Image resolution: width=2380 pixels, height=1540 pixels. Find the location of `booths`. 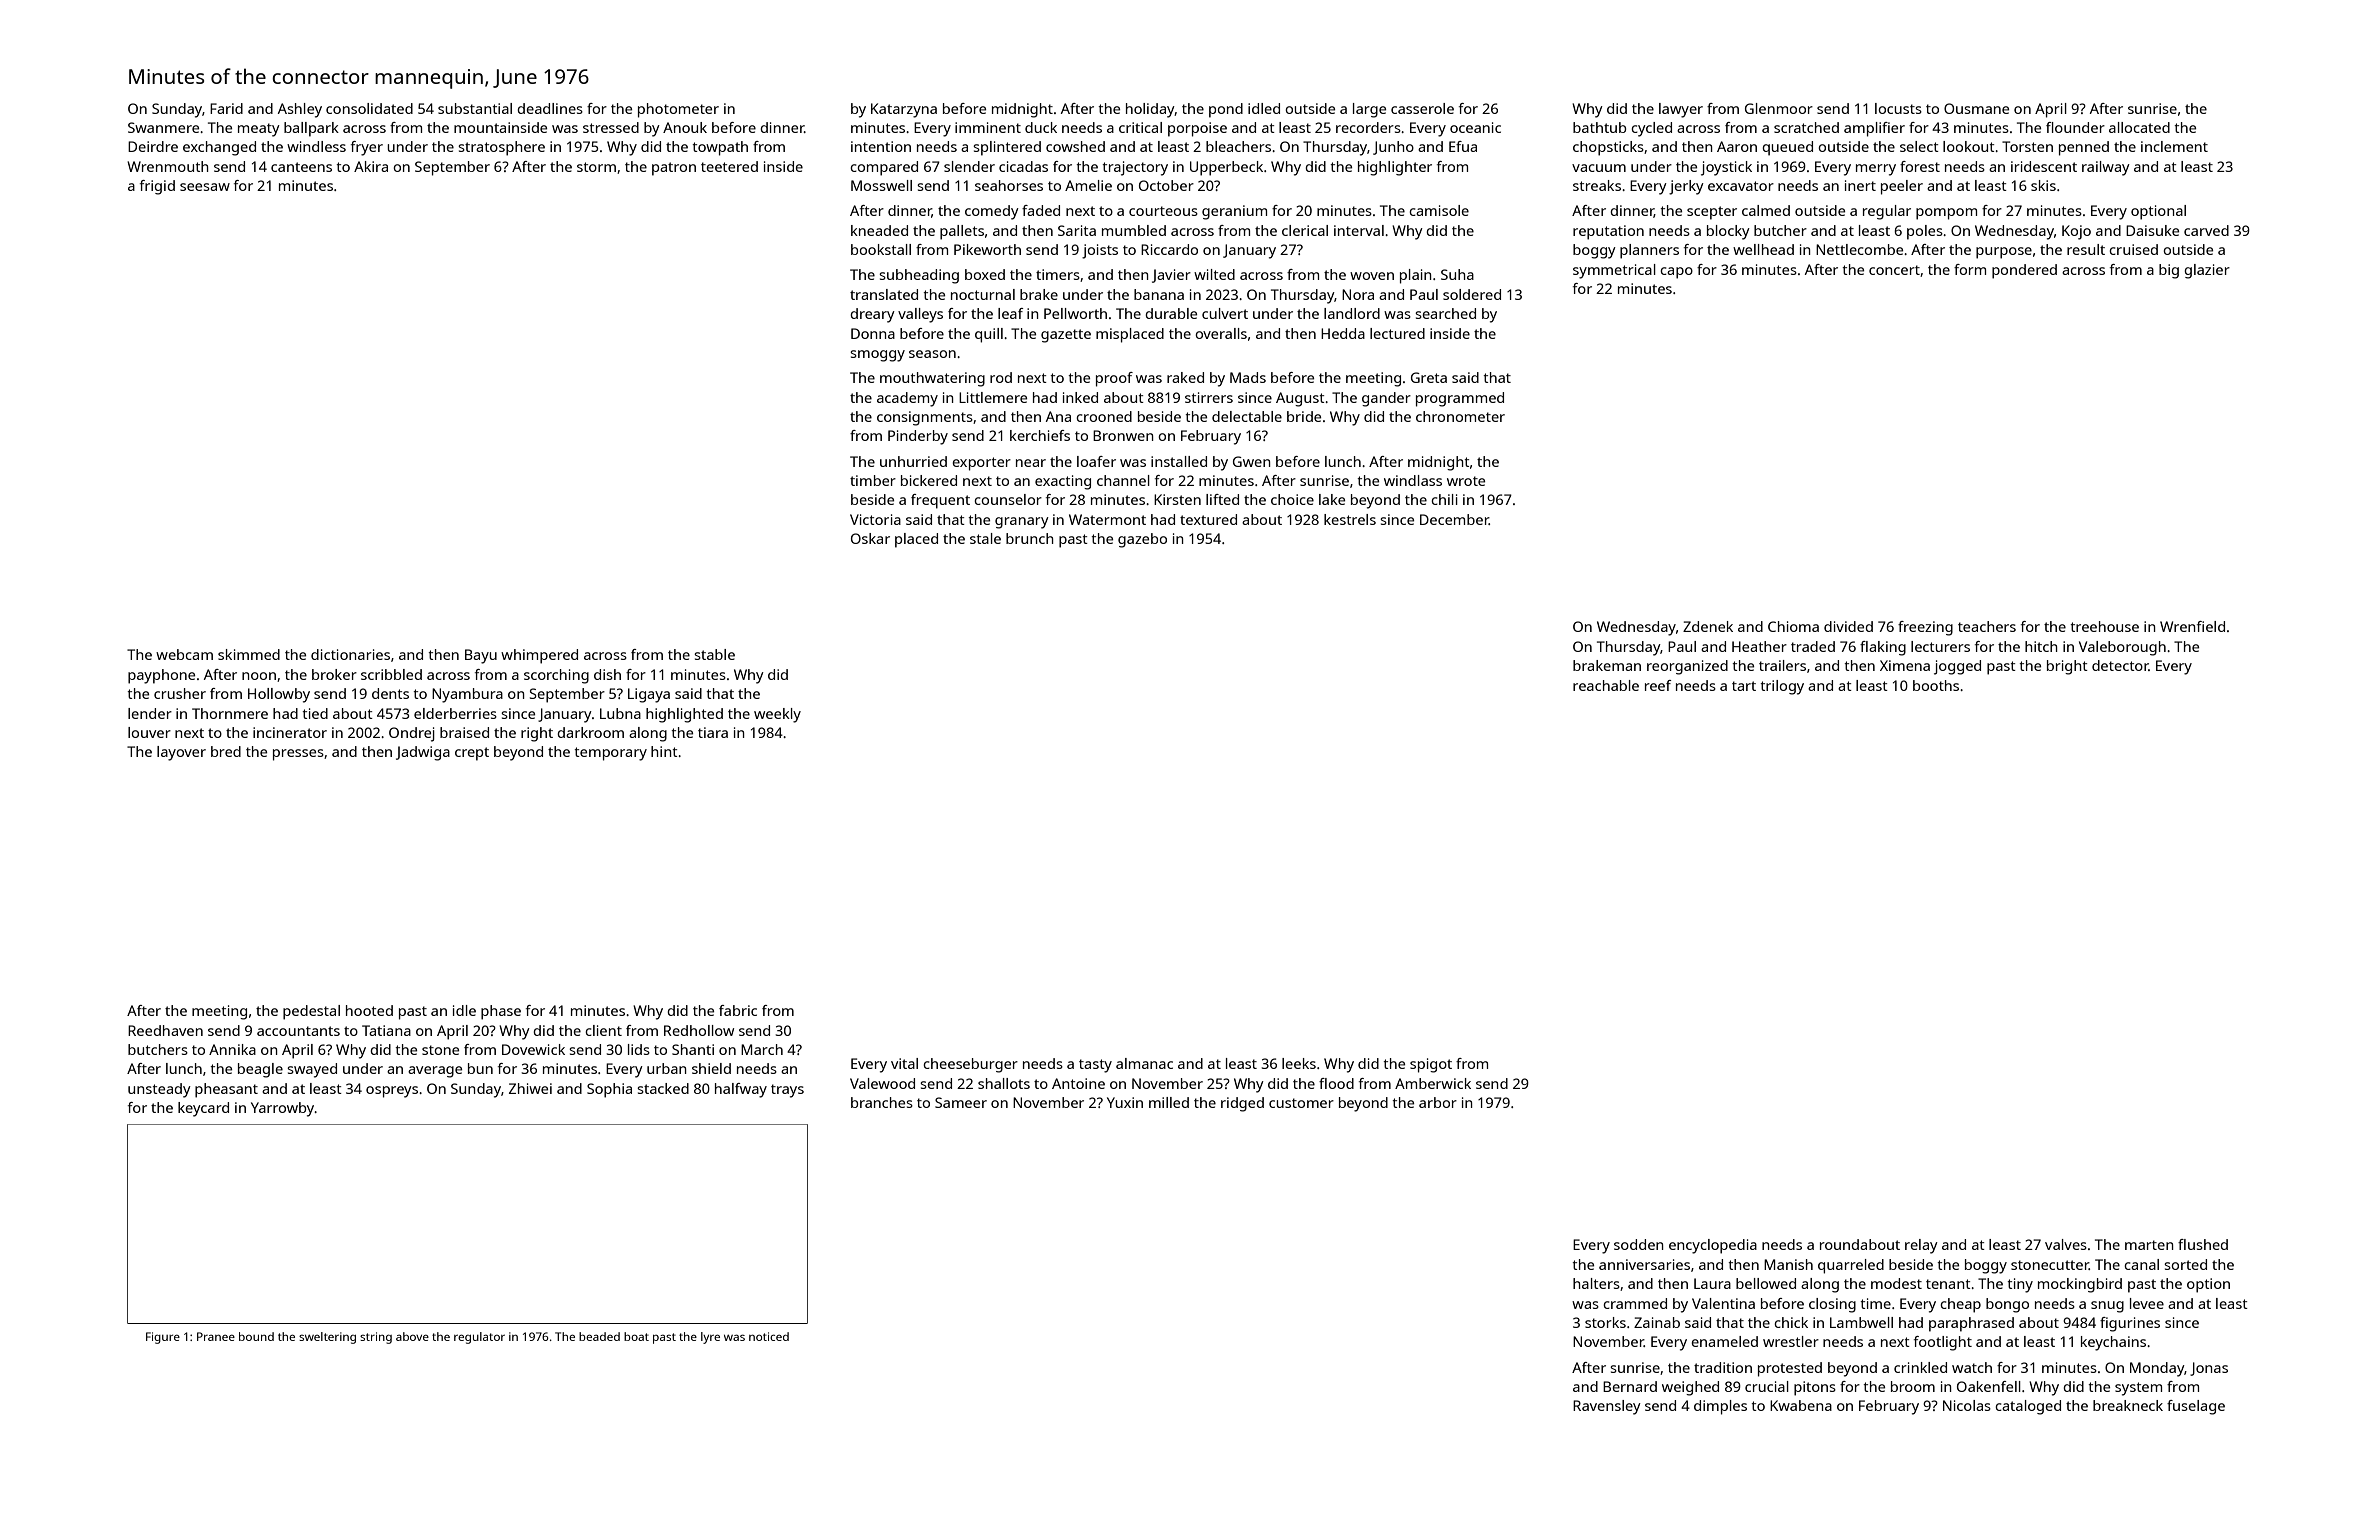

booths is located at coordinates (1936, 685).
